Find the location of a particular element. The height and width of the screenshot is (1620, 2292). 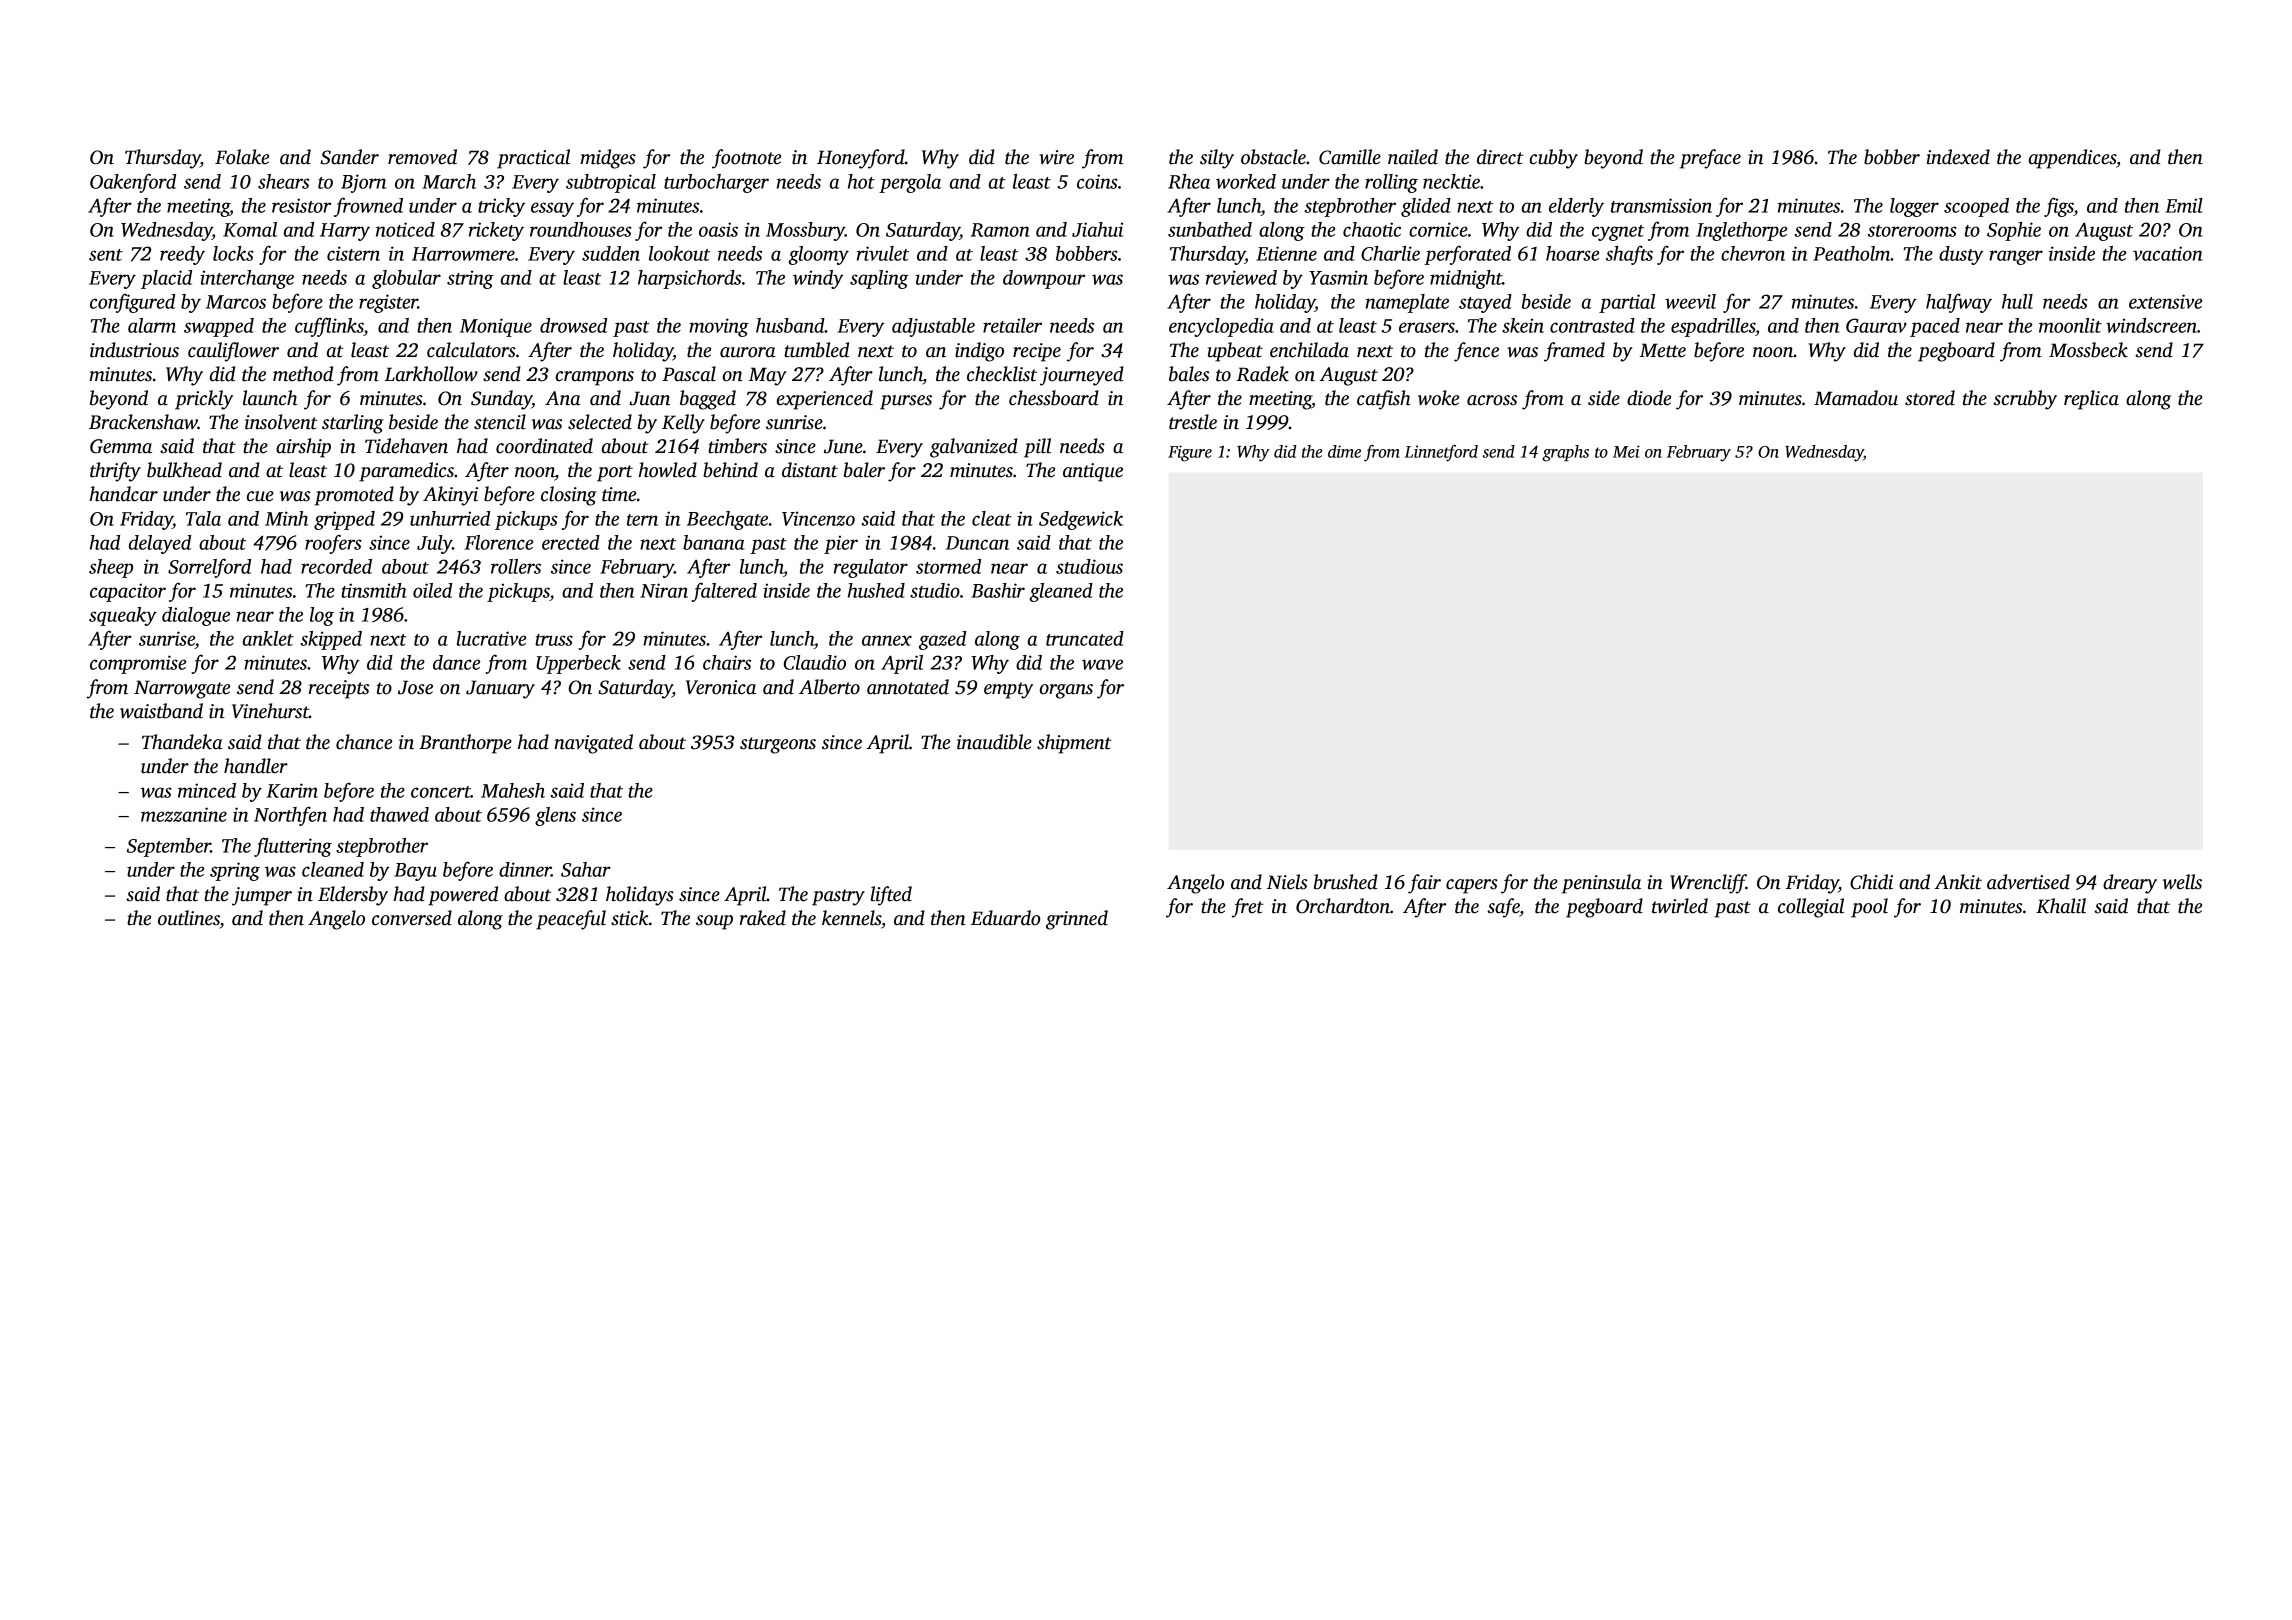

Folake is located at coordinates (242, 157).
